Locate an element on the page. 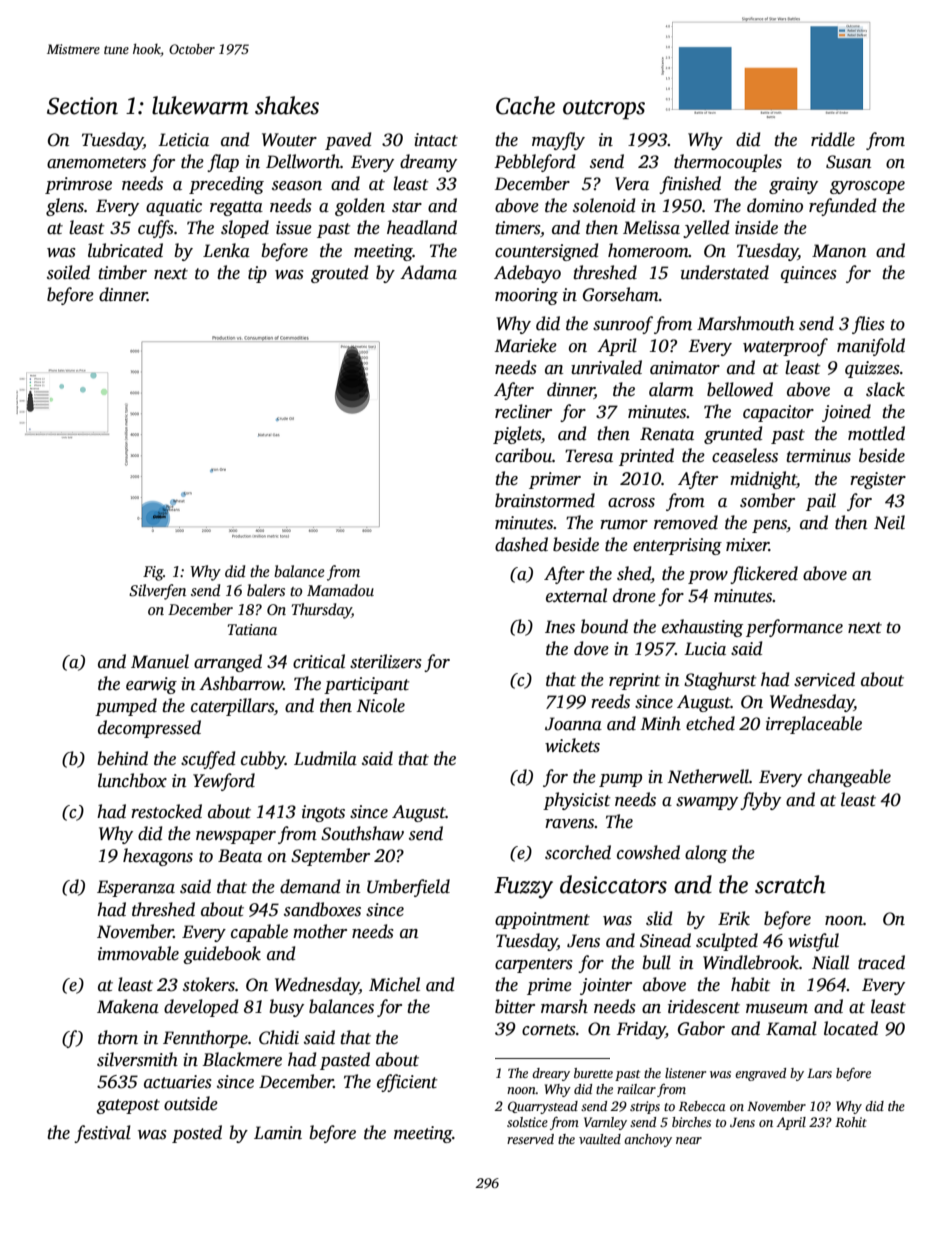  decompressed is located at coordinates (149, 729).
